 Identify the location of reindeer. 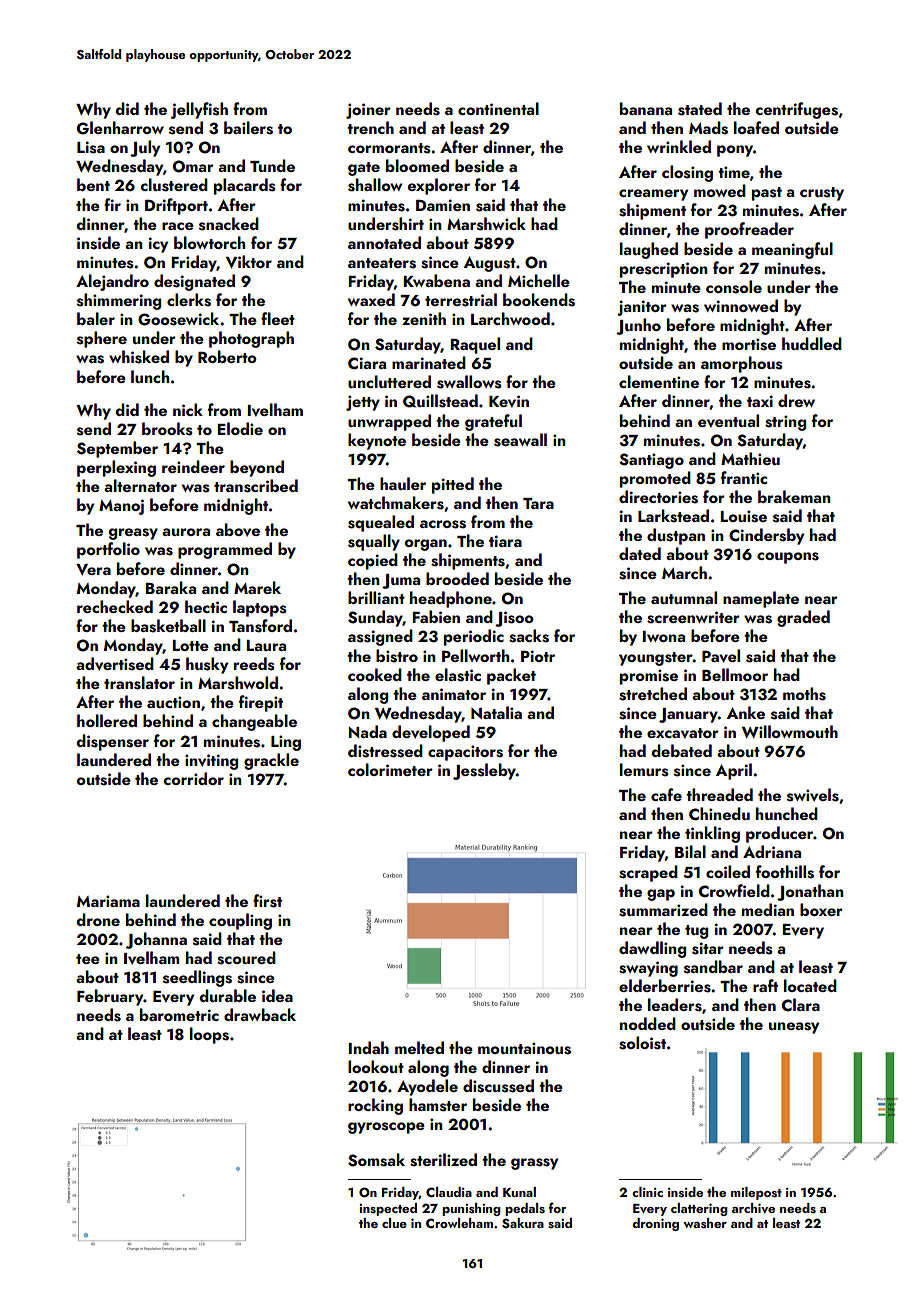
(193, 466).
